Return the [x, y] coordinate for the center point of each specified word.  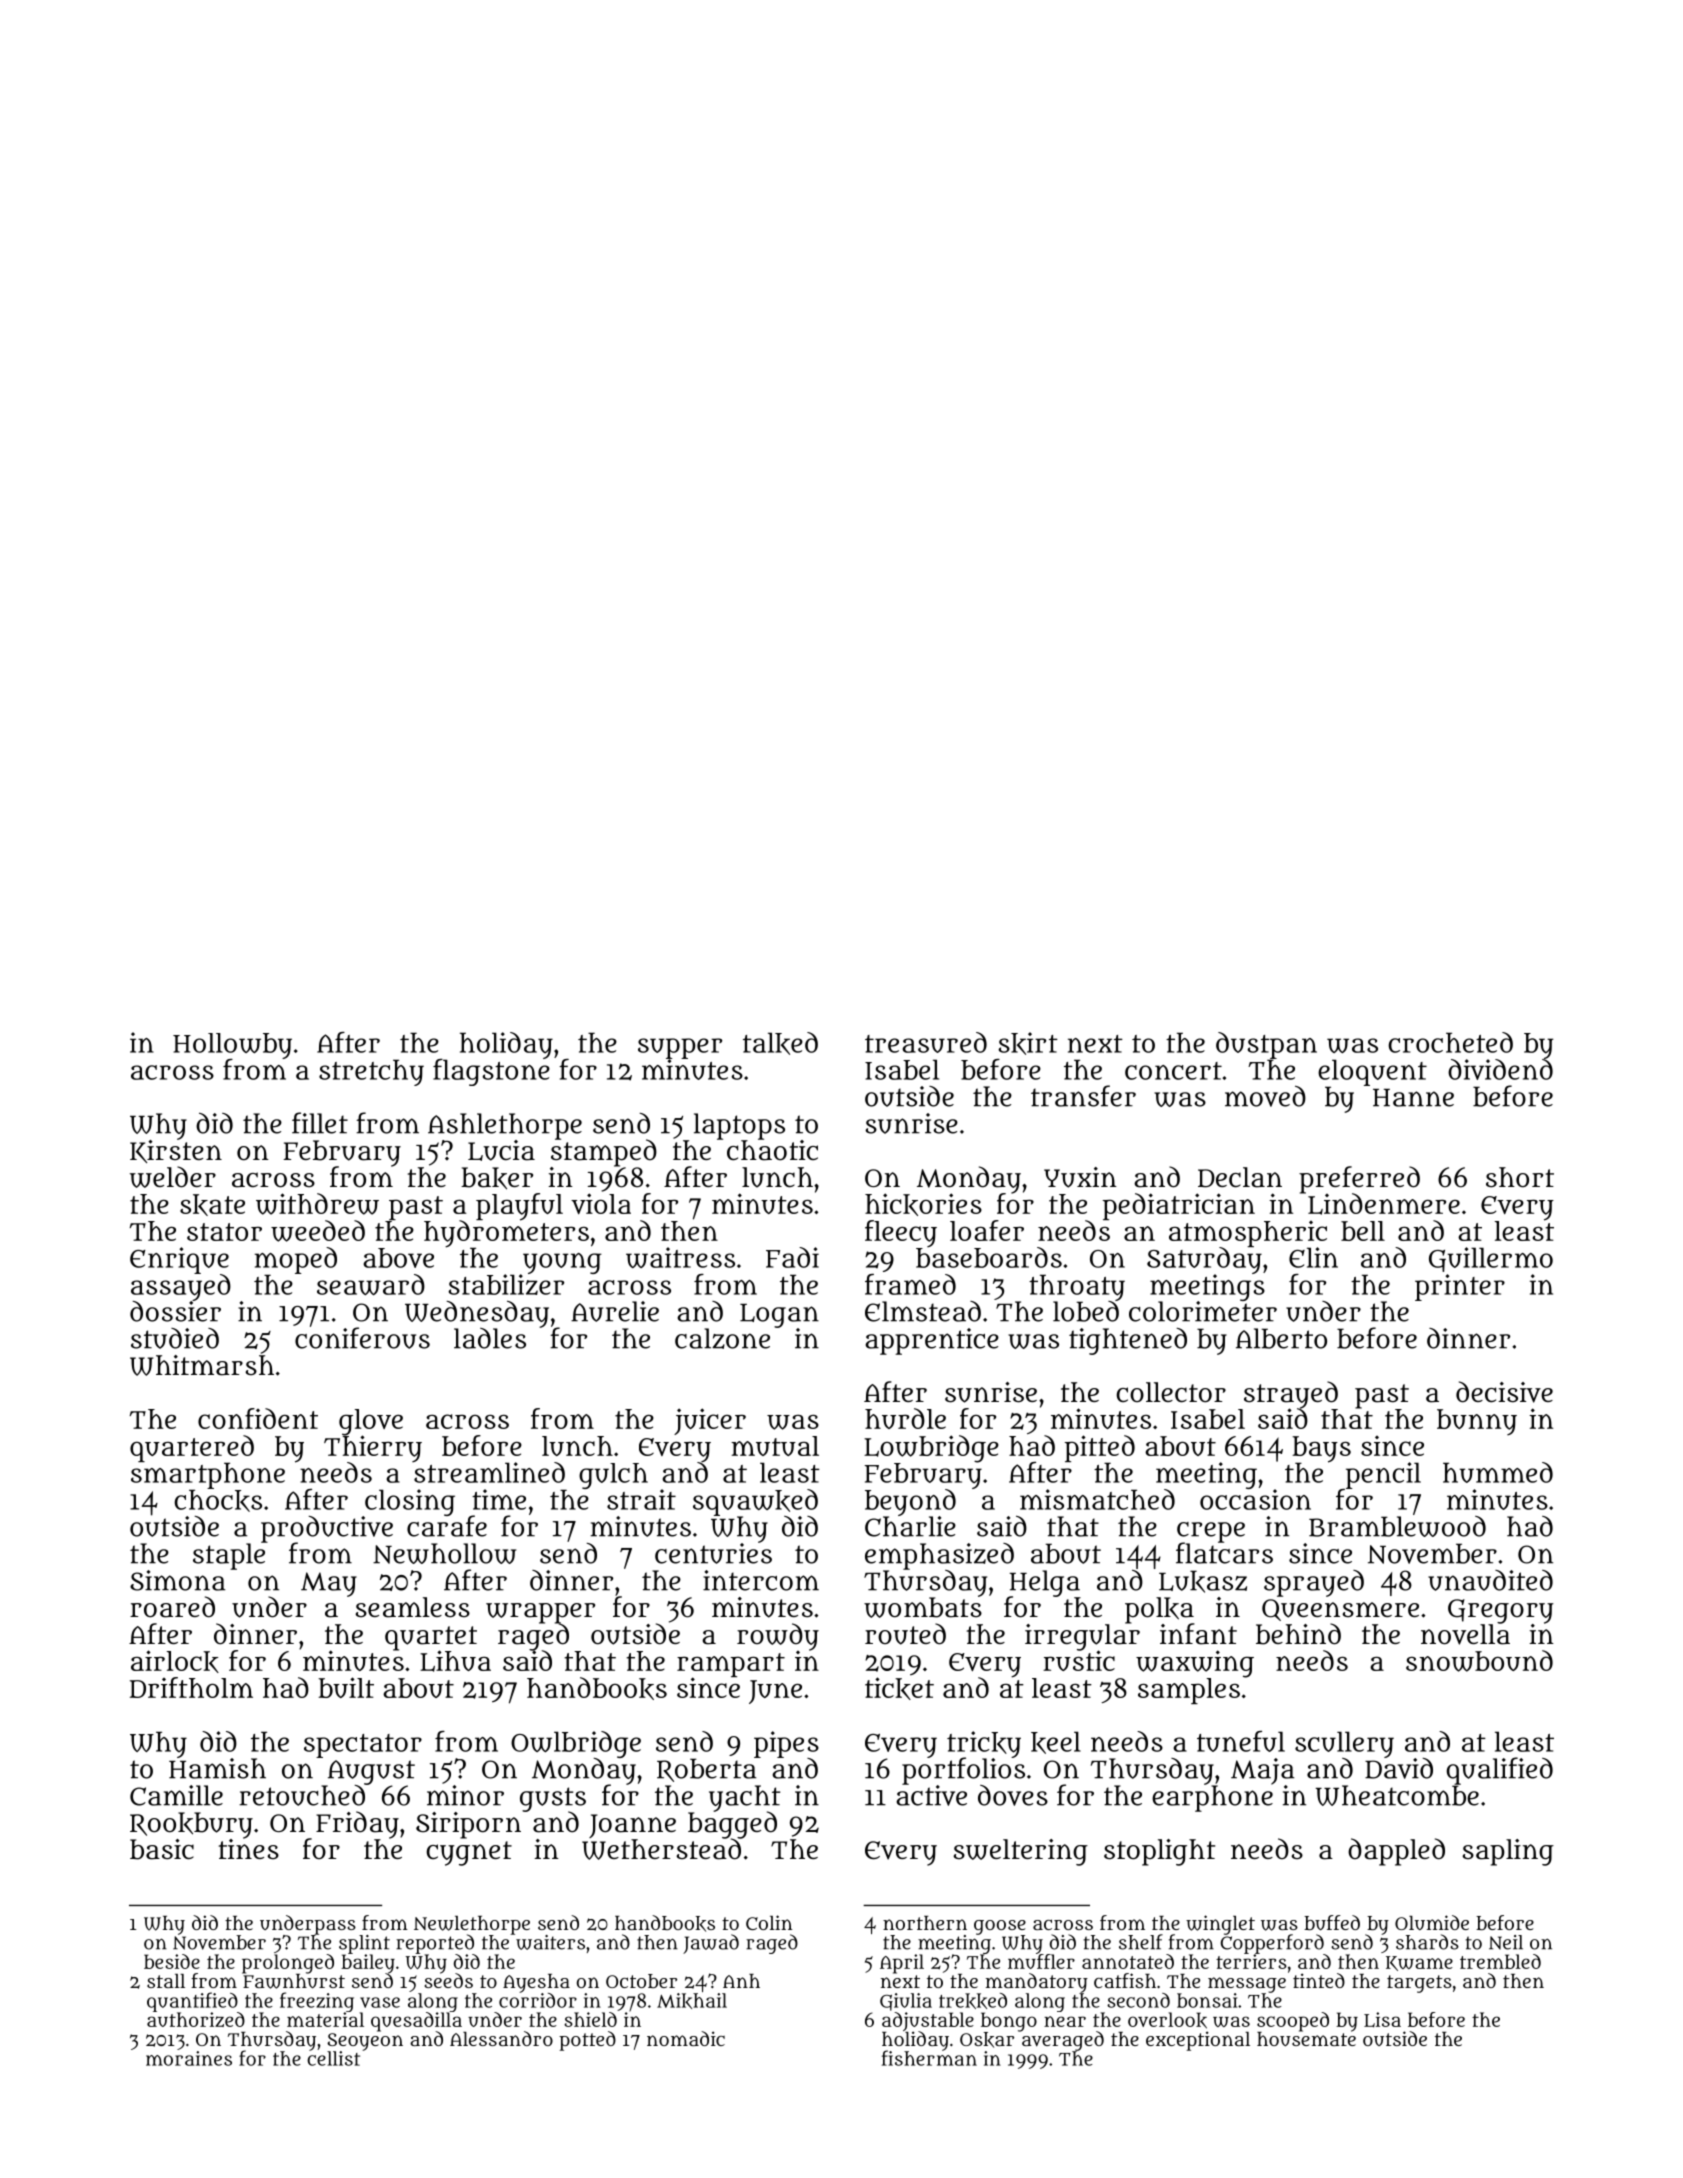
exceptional [1198, 2041]
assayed [181, 1287]
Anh [741, 1981]
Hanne [1413, 1098]
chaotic [772, 1150]
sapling [1508, 1852]
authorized [196, 2019]
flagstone [491, 1072]
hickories [923, 1204]
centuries [713, 1553]
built [346, 1687]
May [329, 1584]
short [1520, 1177]
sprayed [1314, 1583]
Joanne [632, 1826]
